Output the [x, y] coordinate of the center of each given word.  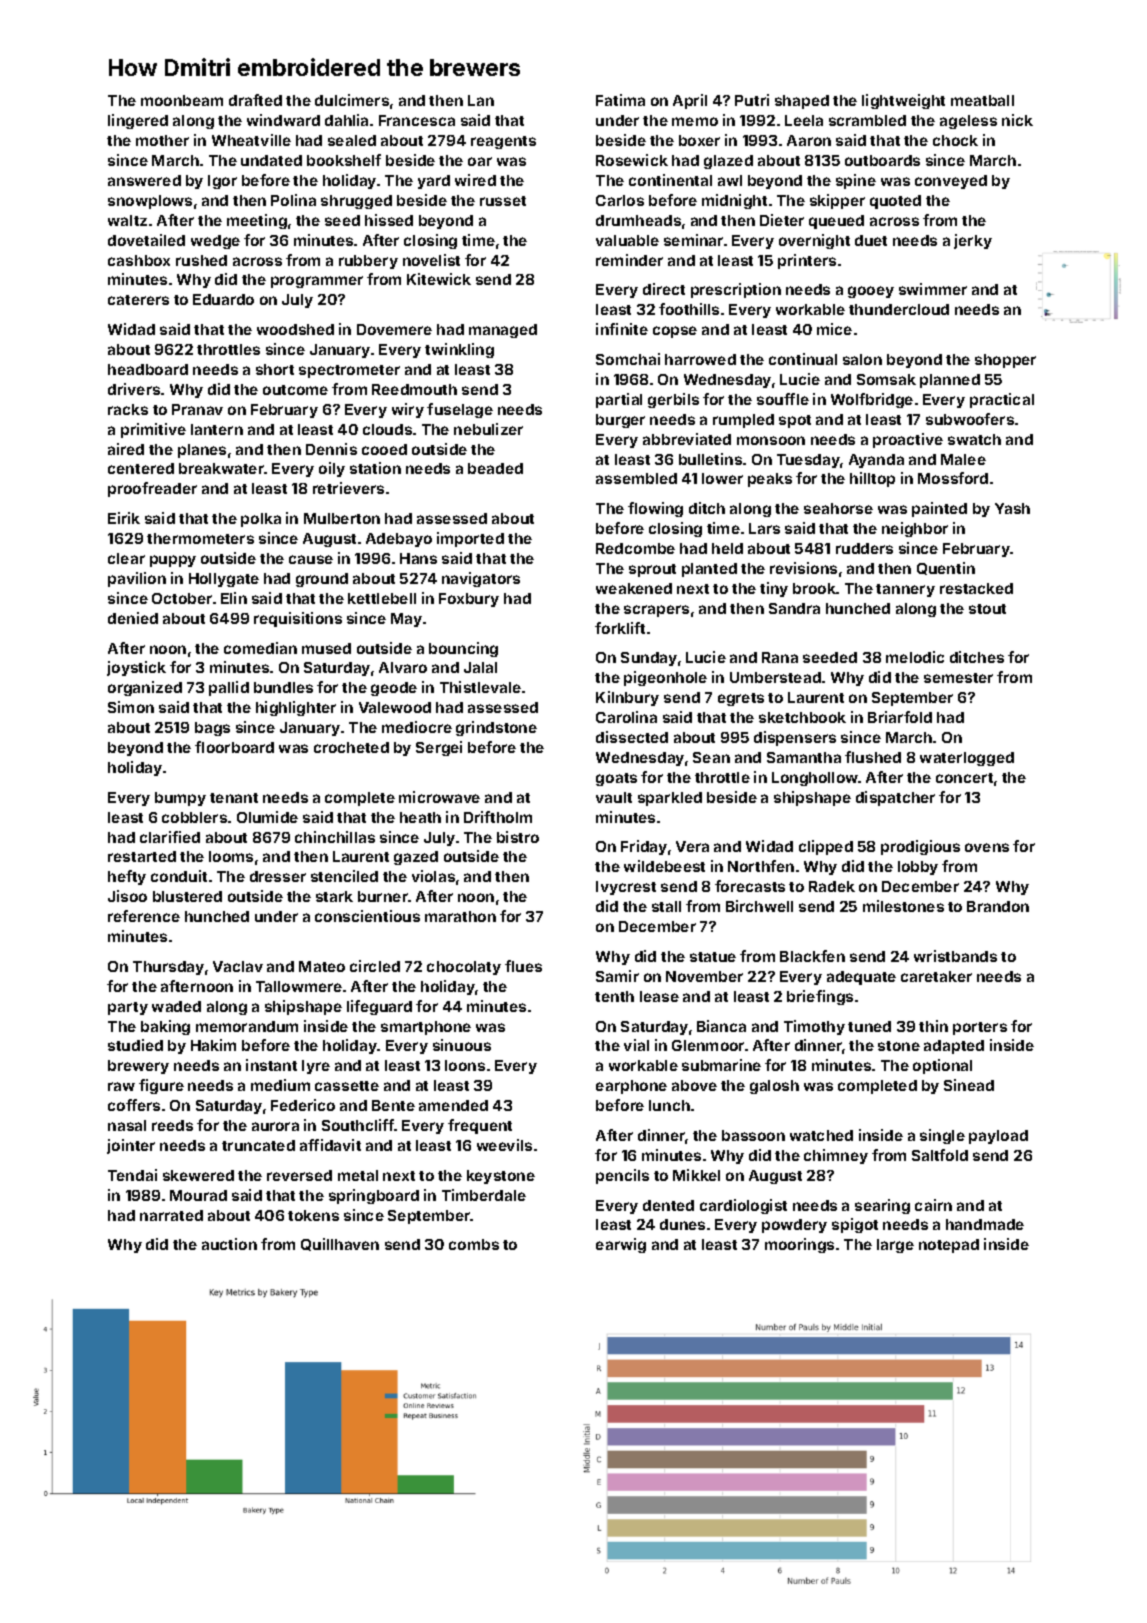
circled [375, 966]
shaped [802, 102]
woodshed [295, 329]
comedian [260, 648]
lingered [138, 121]
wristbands [955, 956]
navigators [481, 579]
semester [958, 678]
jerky [973, 241]
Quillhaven [340, 1244]
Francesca [417, 120]
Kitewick [439, 279]
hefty [127, 877]
